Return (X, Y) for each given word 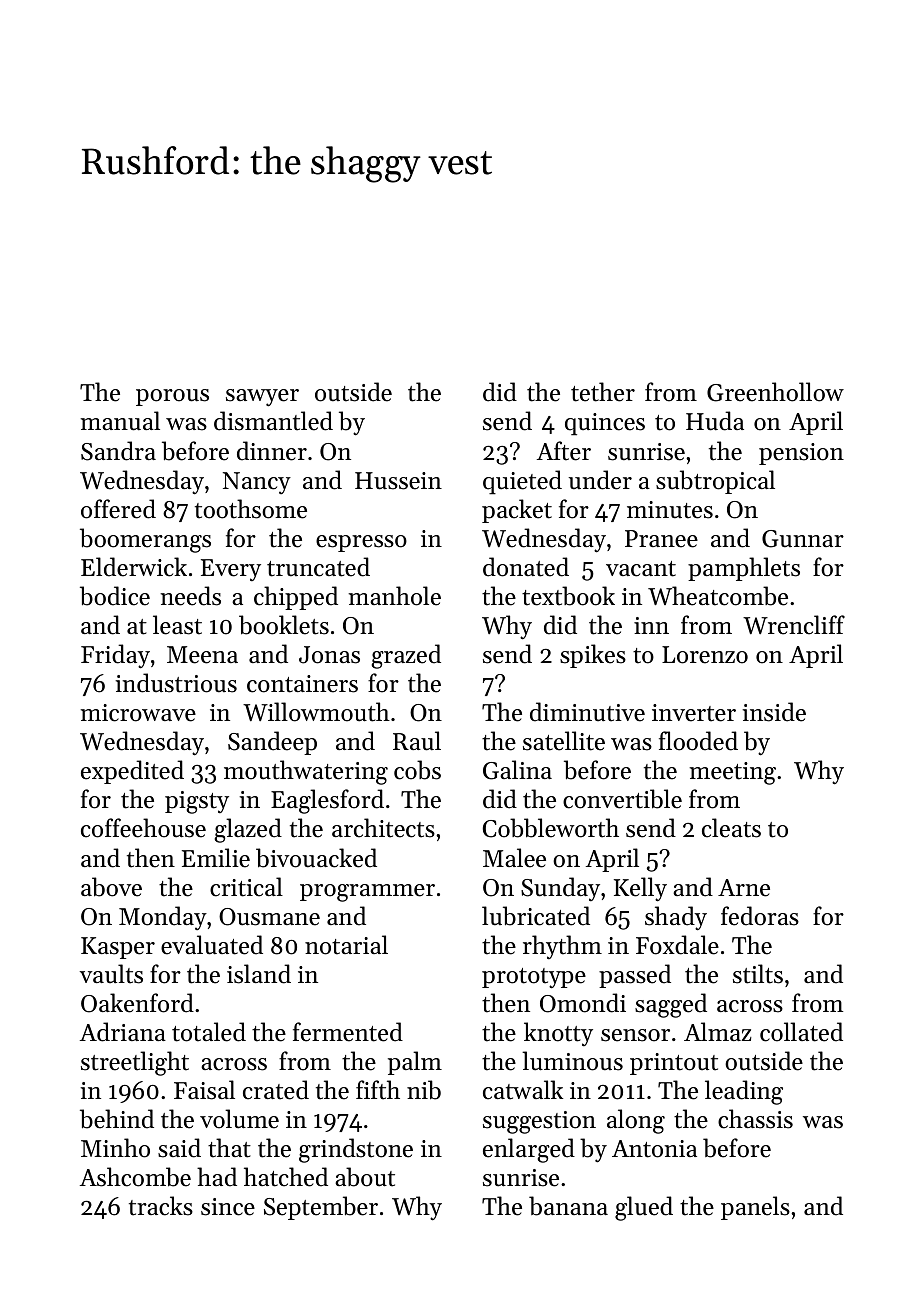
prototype (534, 978)
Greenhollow (775, 392)
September (321, 1208)
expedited (132, 772)
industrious (176, 683)
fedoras (760, 916)
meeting (732, 773)
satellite (564, 741)
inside (774, 712)
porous (172, 397)
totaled (209, 1032)
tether (603, 392)
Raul (417, 741)
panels (755, 1208)
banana (568, 1206)
